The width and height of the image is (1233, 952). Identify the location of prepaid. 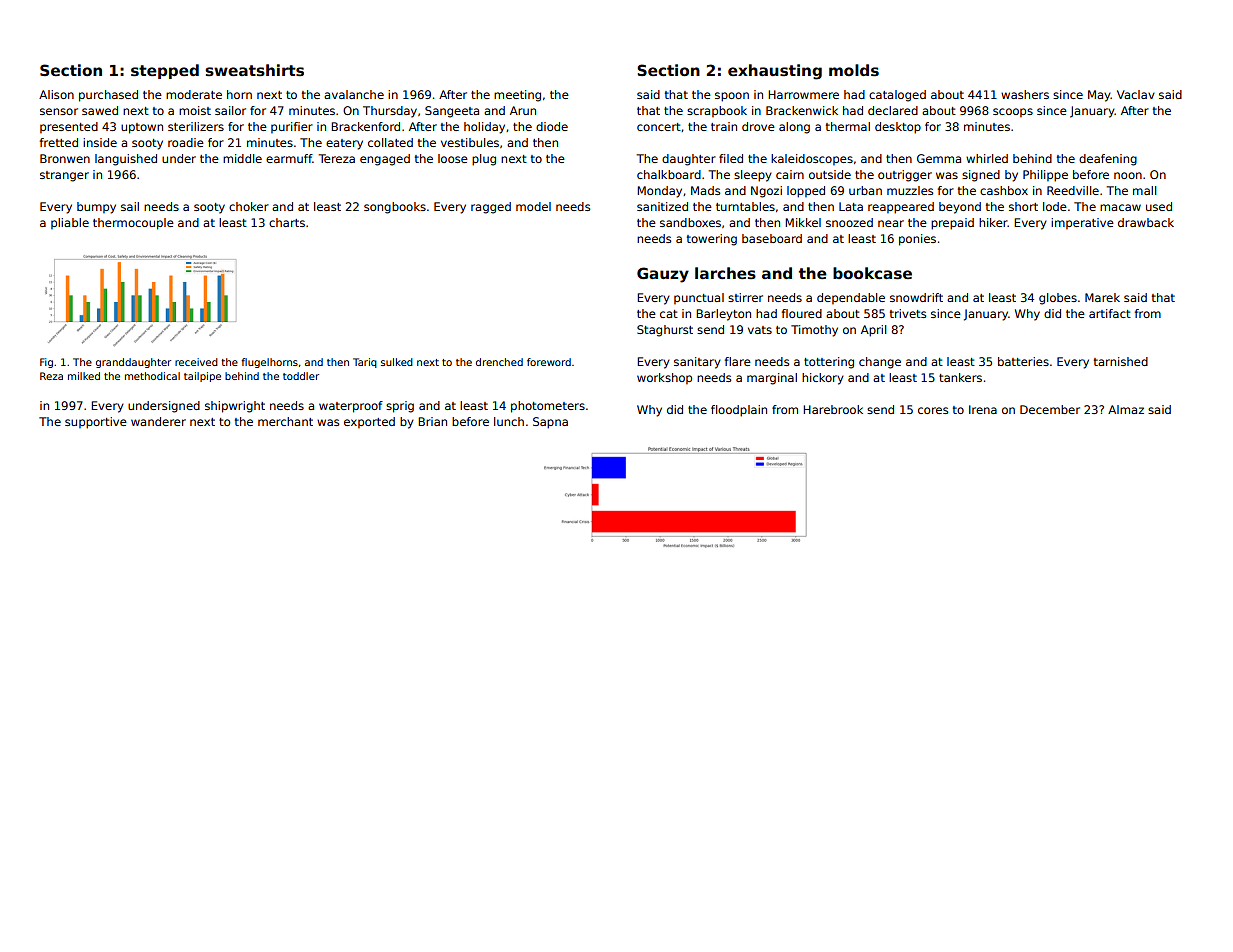
(952, 224).
